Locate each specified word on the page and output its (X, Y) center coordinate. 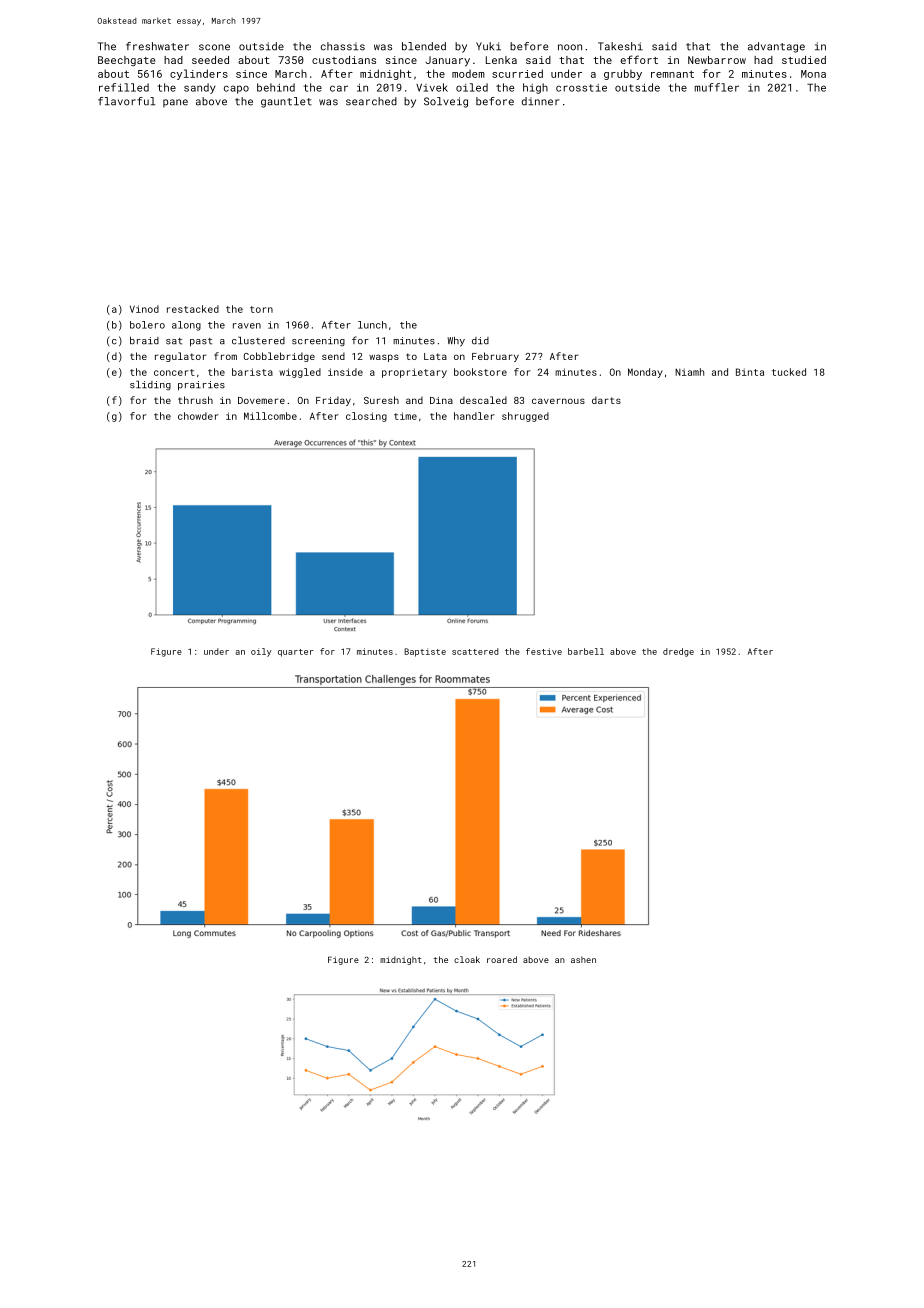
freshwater (157, 46)
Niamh (689, 372)
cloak (467, 959)
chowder (198, 416)
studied (804, 60)
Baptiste (425, 652)
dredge (678, 652)
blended (424, 46)
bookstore (480, 372)
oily (261, 652)
